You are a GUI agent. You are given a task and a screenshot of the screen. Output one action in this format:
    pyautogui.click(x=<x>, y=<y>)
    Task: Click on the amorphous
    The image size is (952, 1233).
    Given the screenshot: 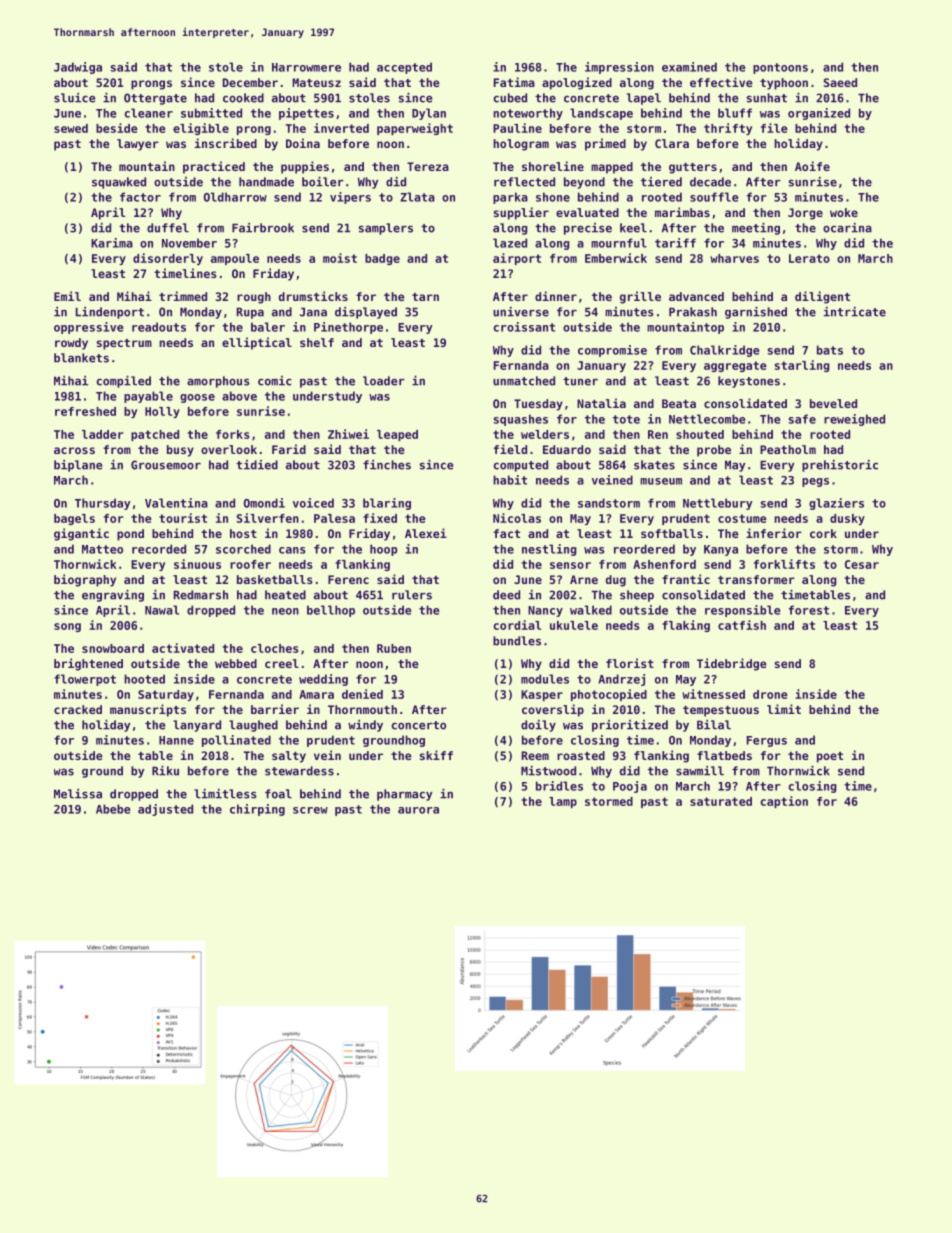 What is the action you would take?
    pyautogui.click(x=218, y=382)
